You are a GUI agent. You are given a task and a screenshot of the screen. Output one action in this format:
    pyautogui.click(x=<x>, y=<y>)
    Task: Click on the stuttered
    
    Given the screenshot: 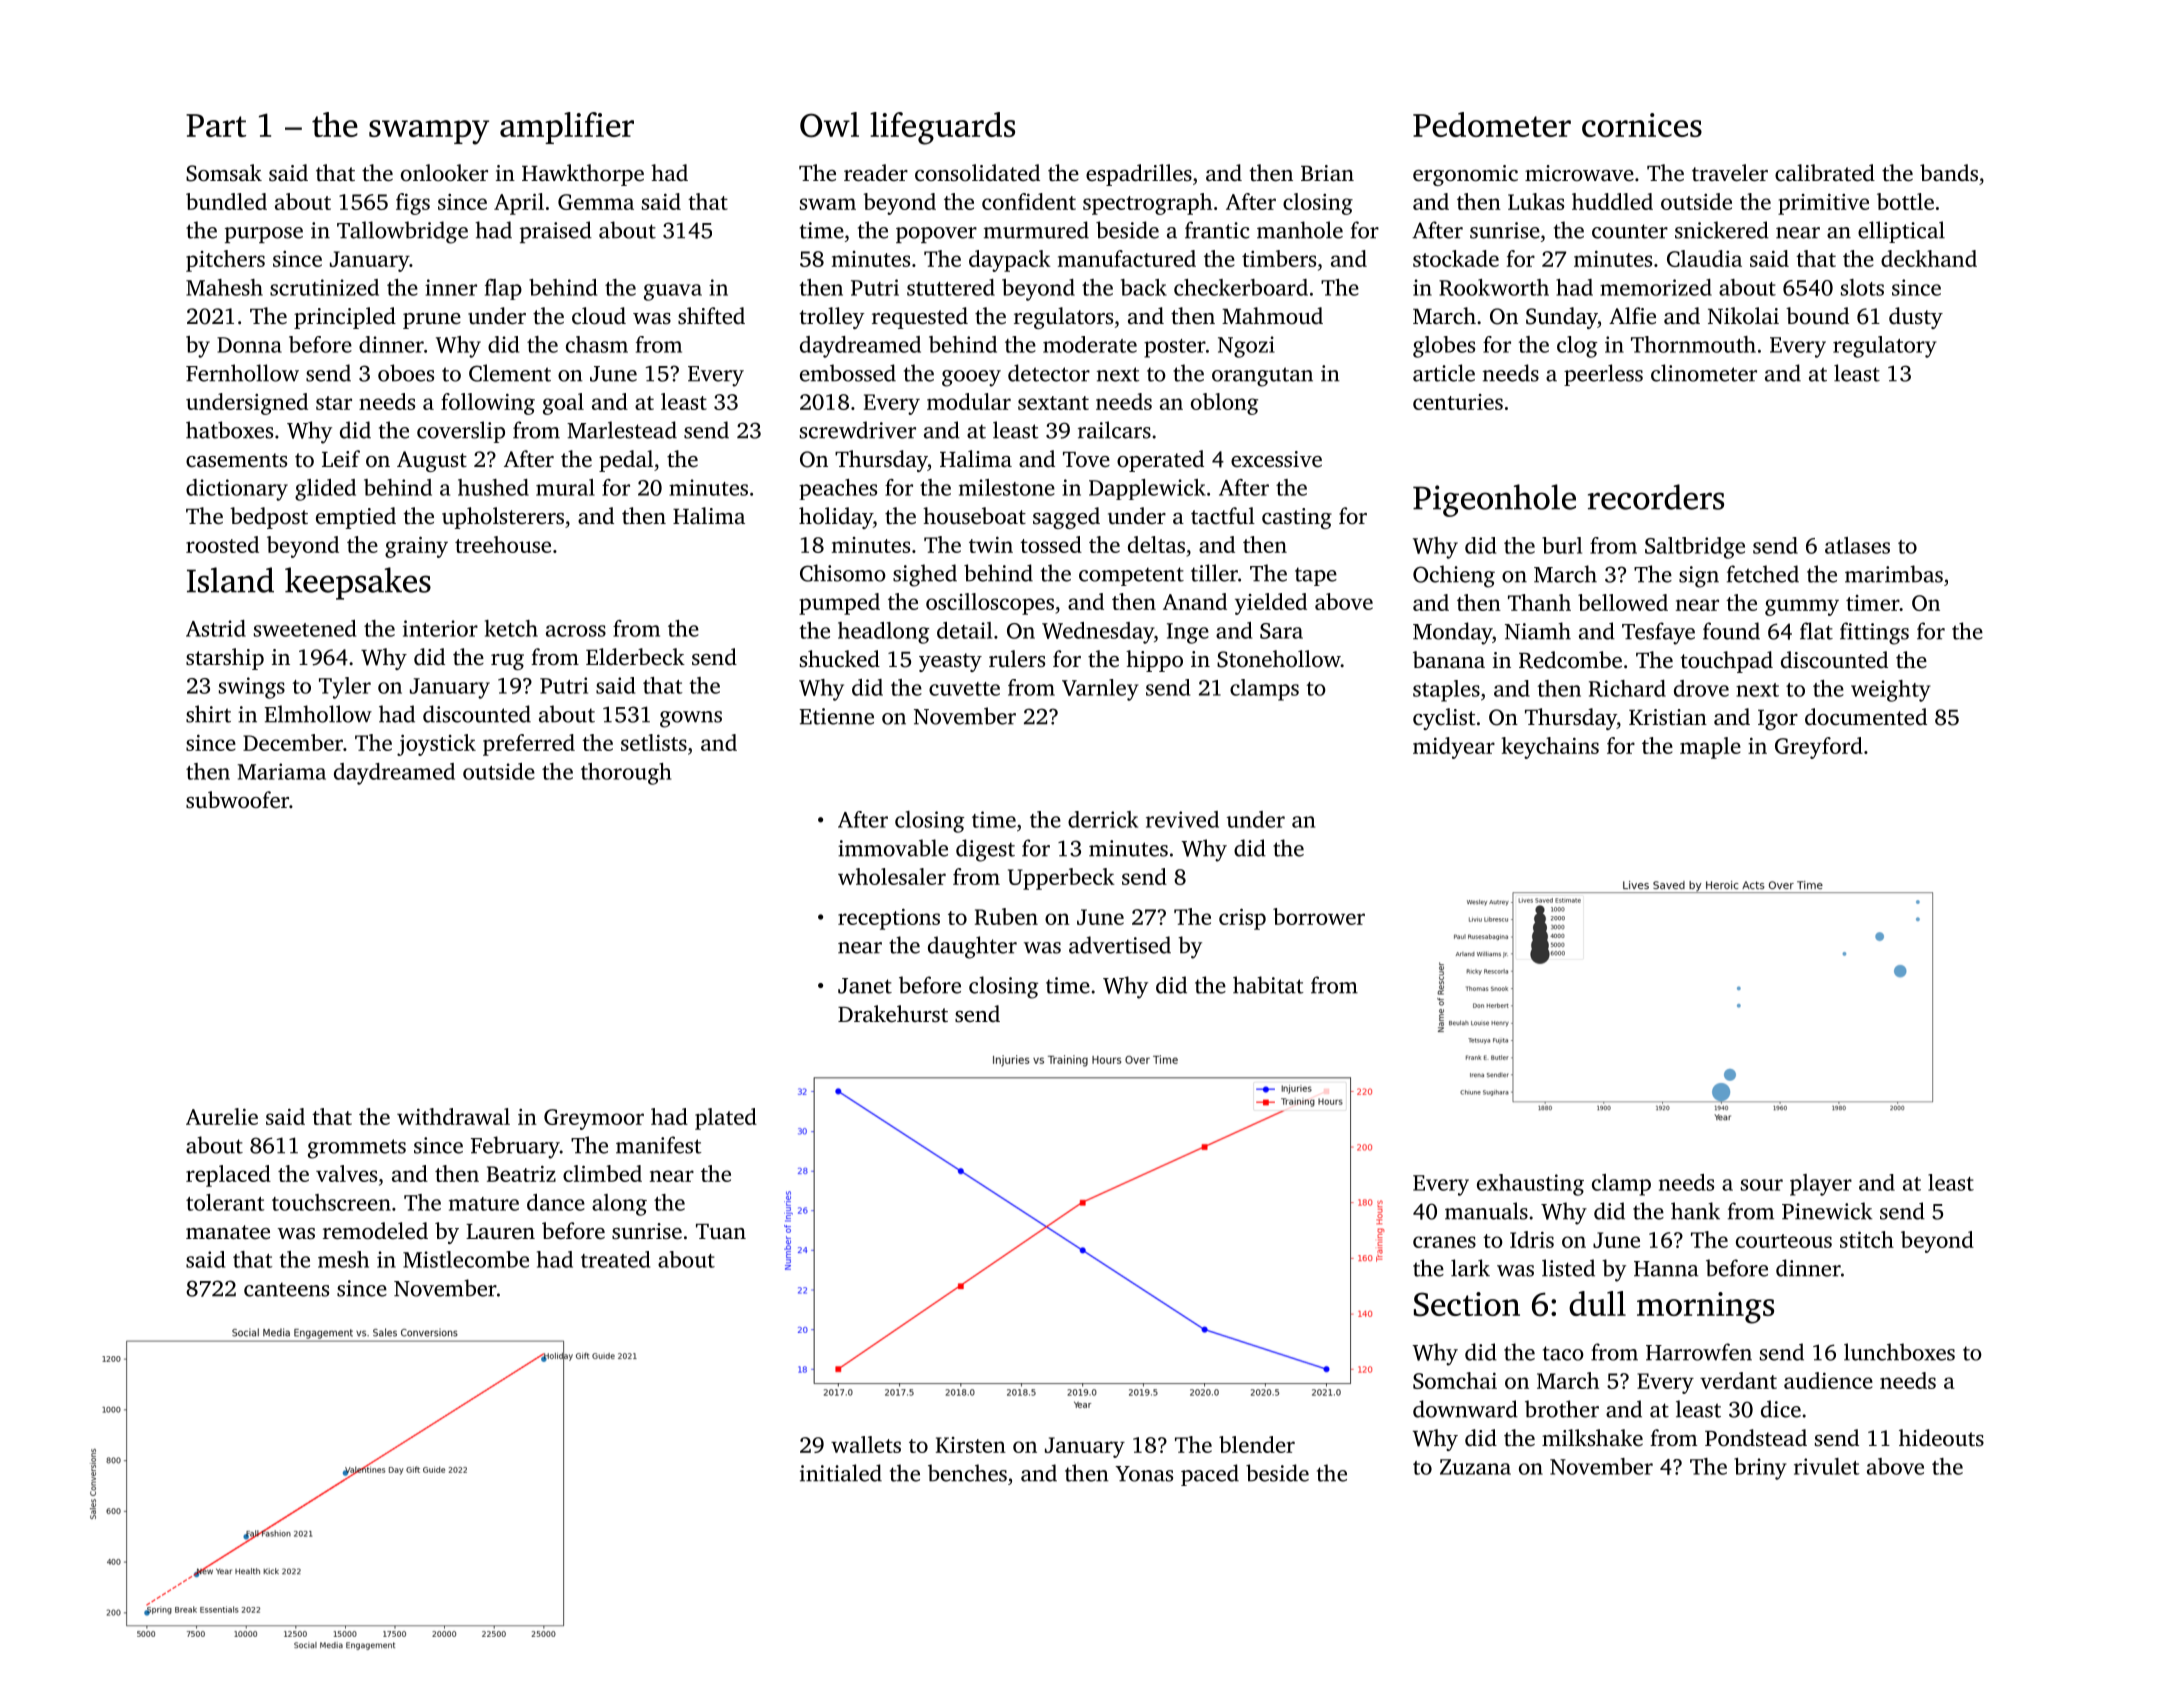 What is the action you would take?
    pyautogui.click(x=951, y=287)
